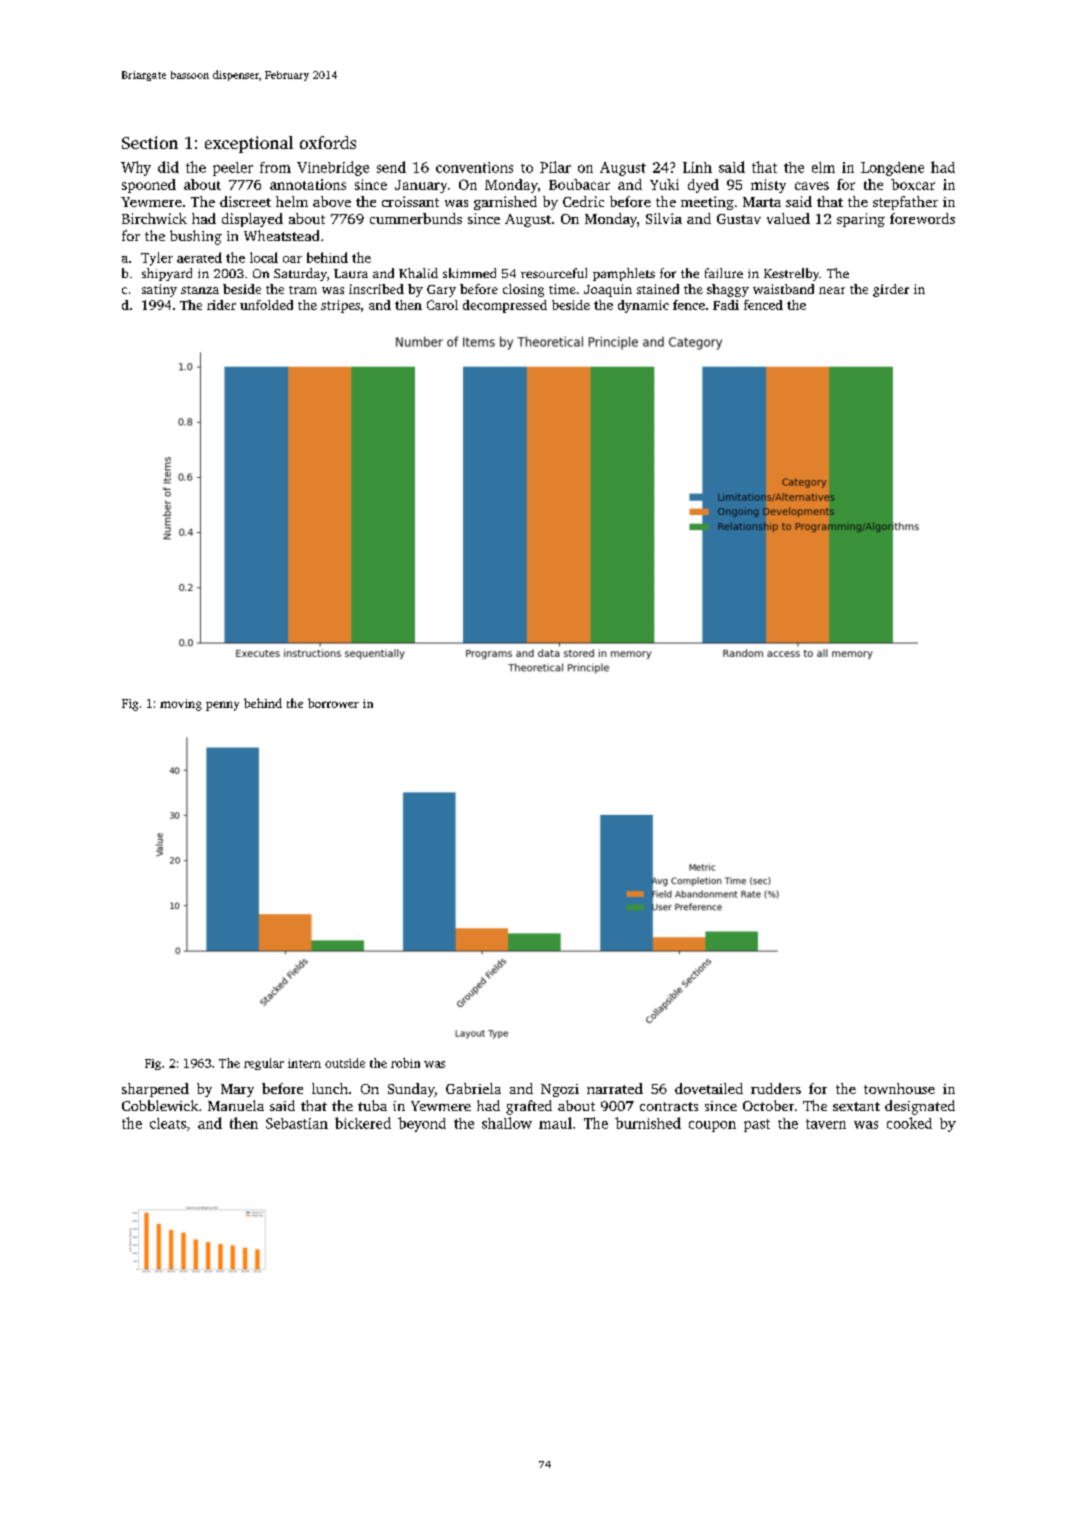  I want to click on oar, so click(292, 259).
